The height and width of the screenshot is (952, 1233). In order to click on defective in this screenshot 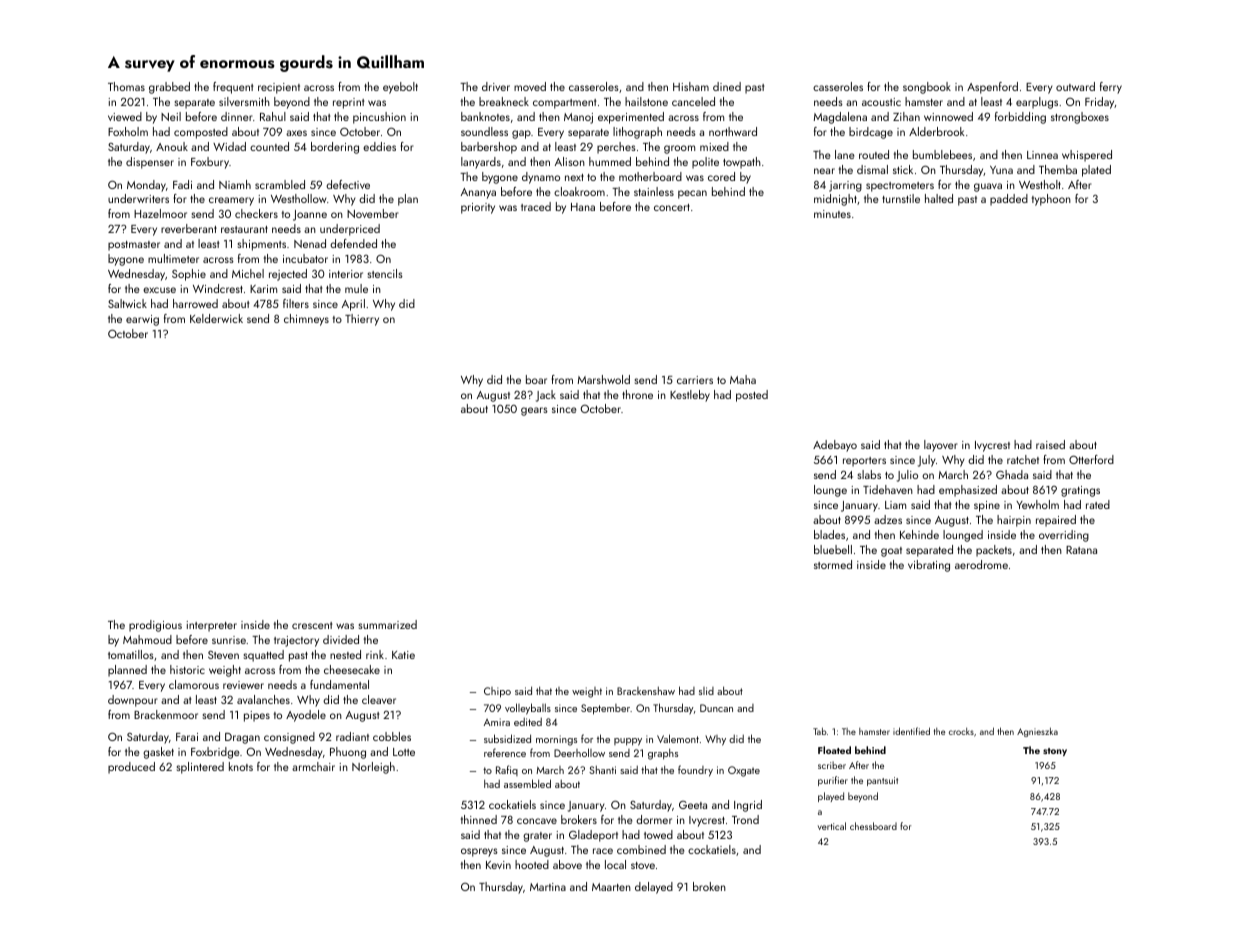, I will do `click(348, 184)`.
